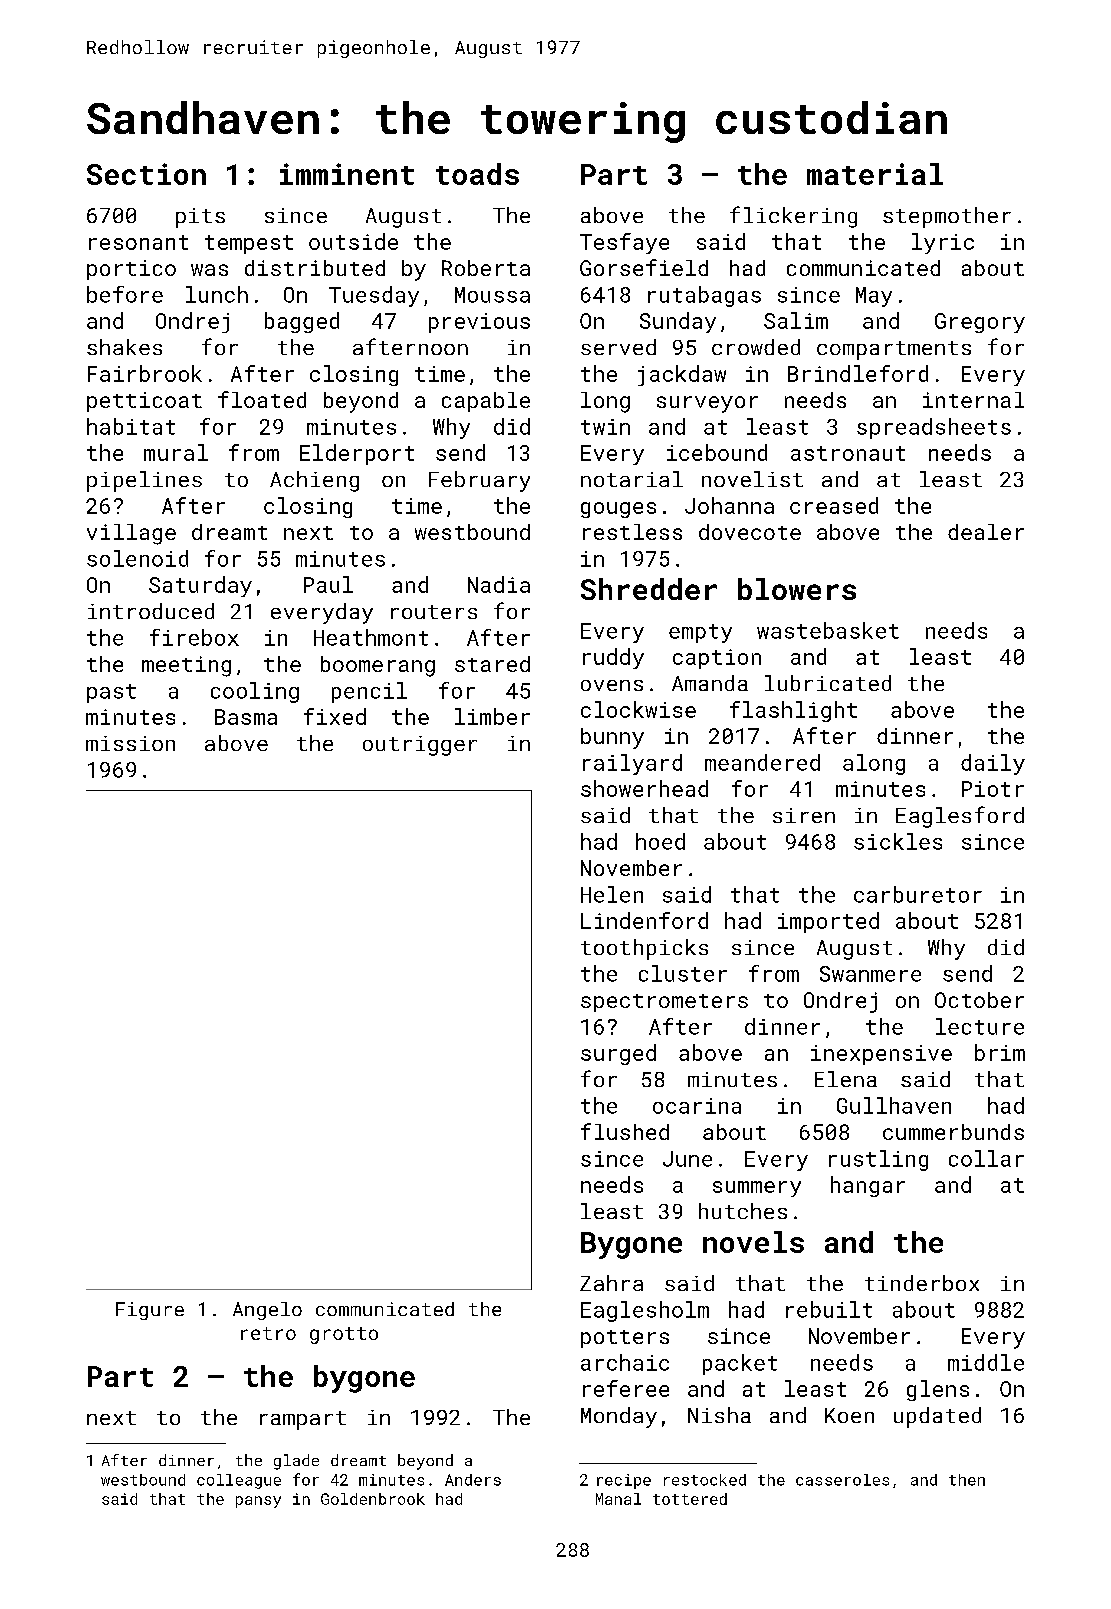 The width and height of the document is (1111, 1609). Describe the element at coordinates (373, 1499) in the document. I see `Goldenbrook` at that location.
